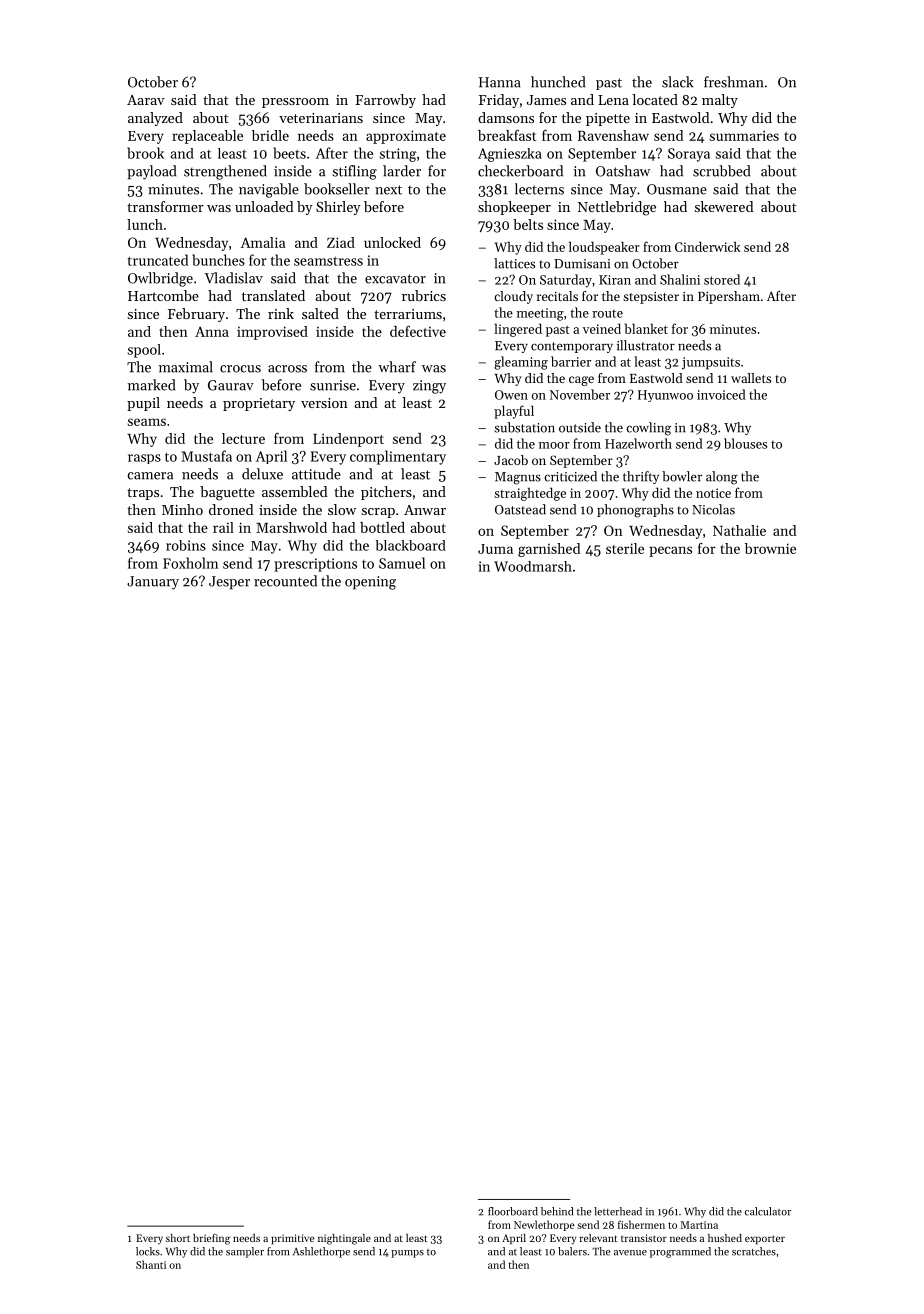  I want to click on opening, so click(370, 583).
